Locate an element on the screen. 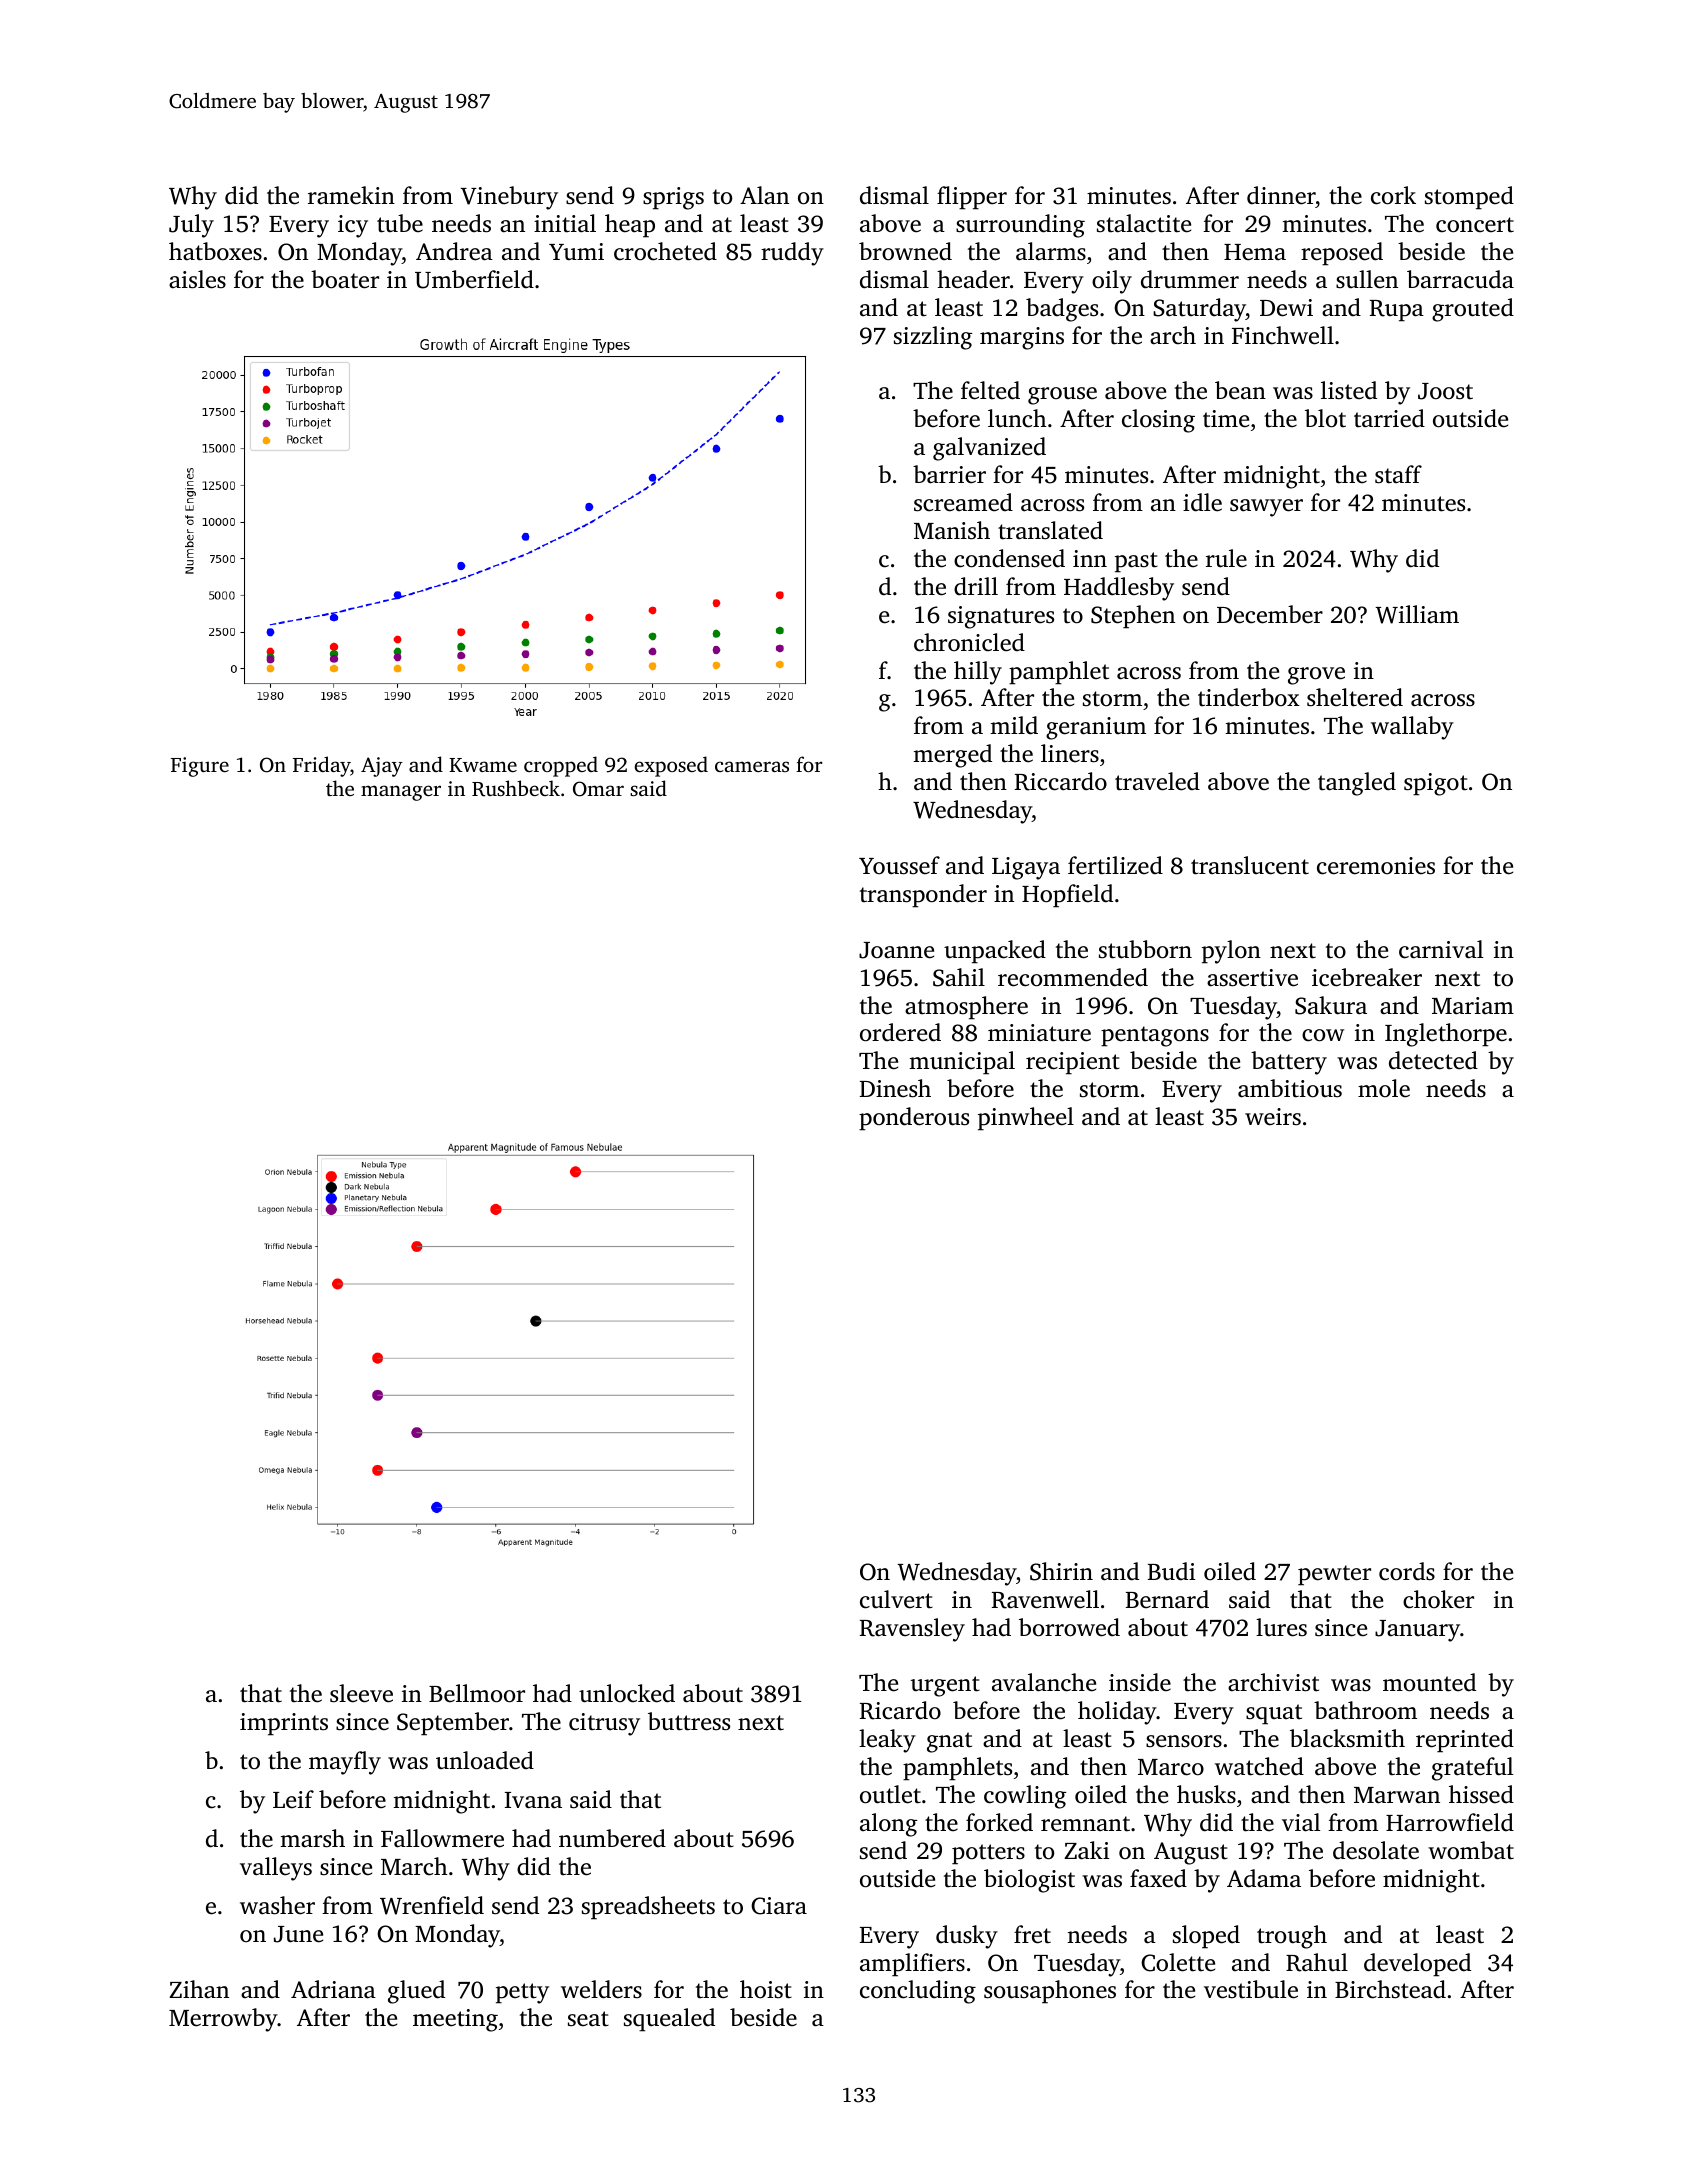  squealed is located at coordinates (669, 2020).
